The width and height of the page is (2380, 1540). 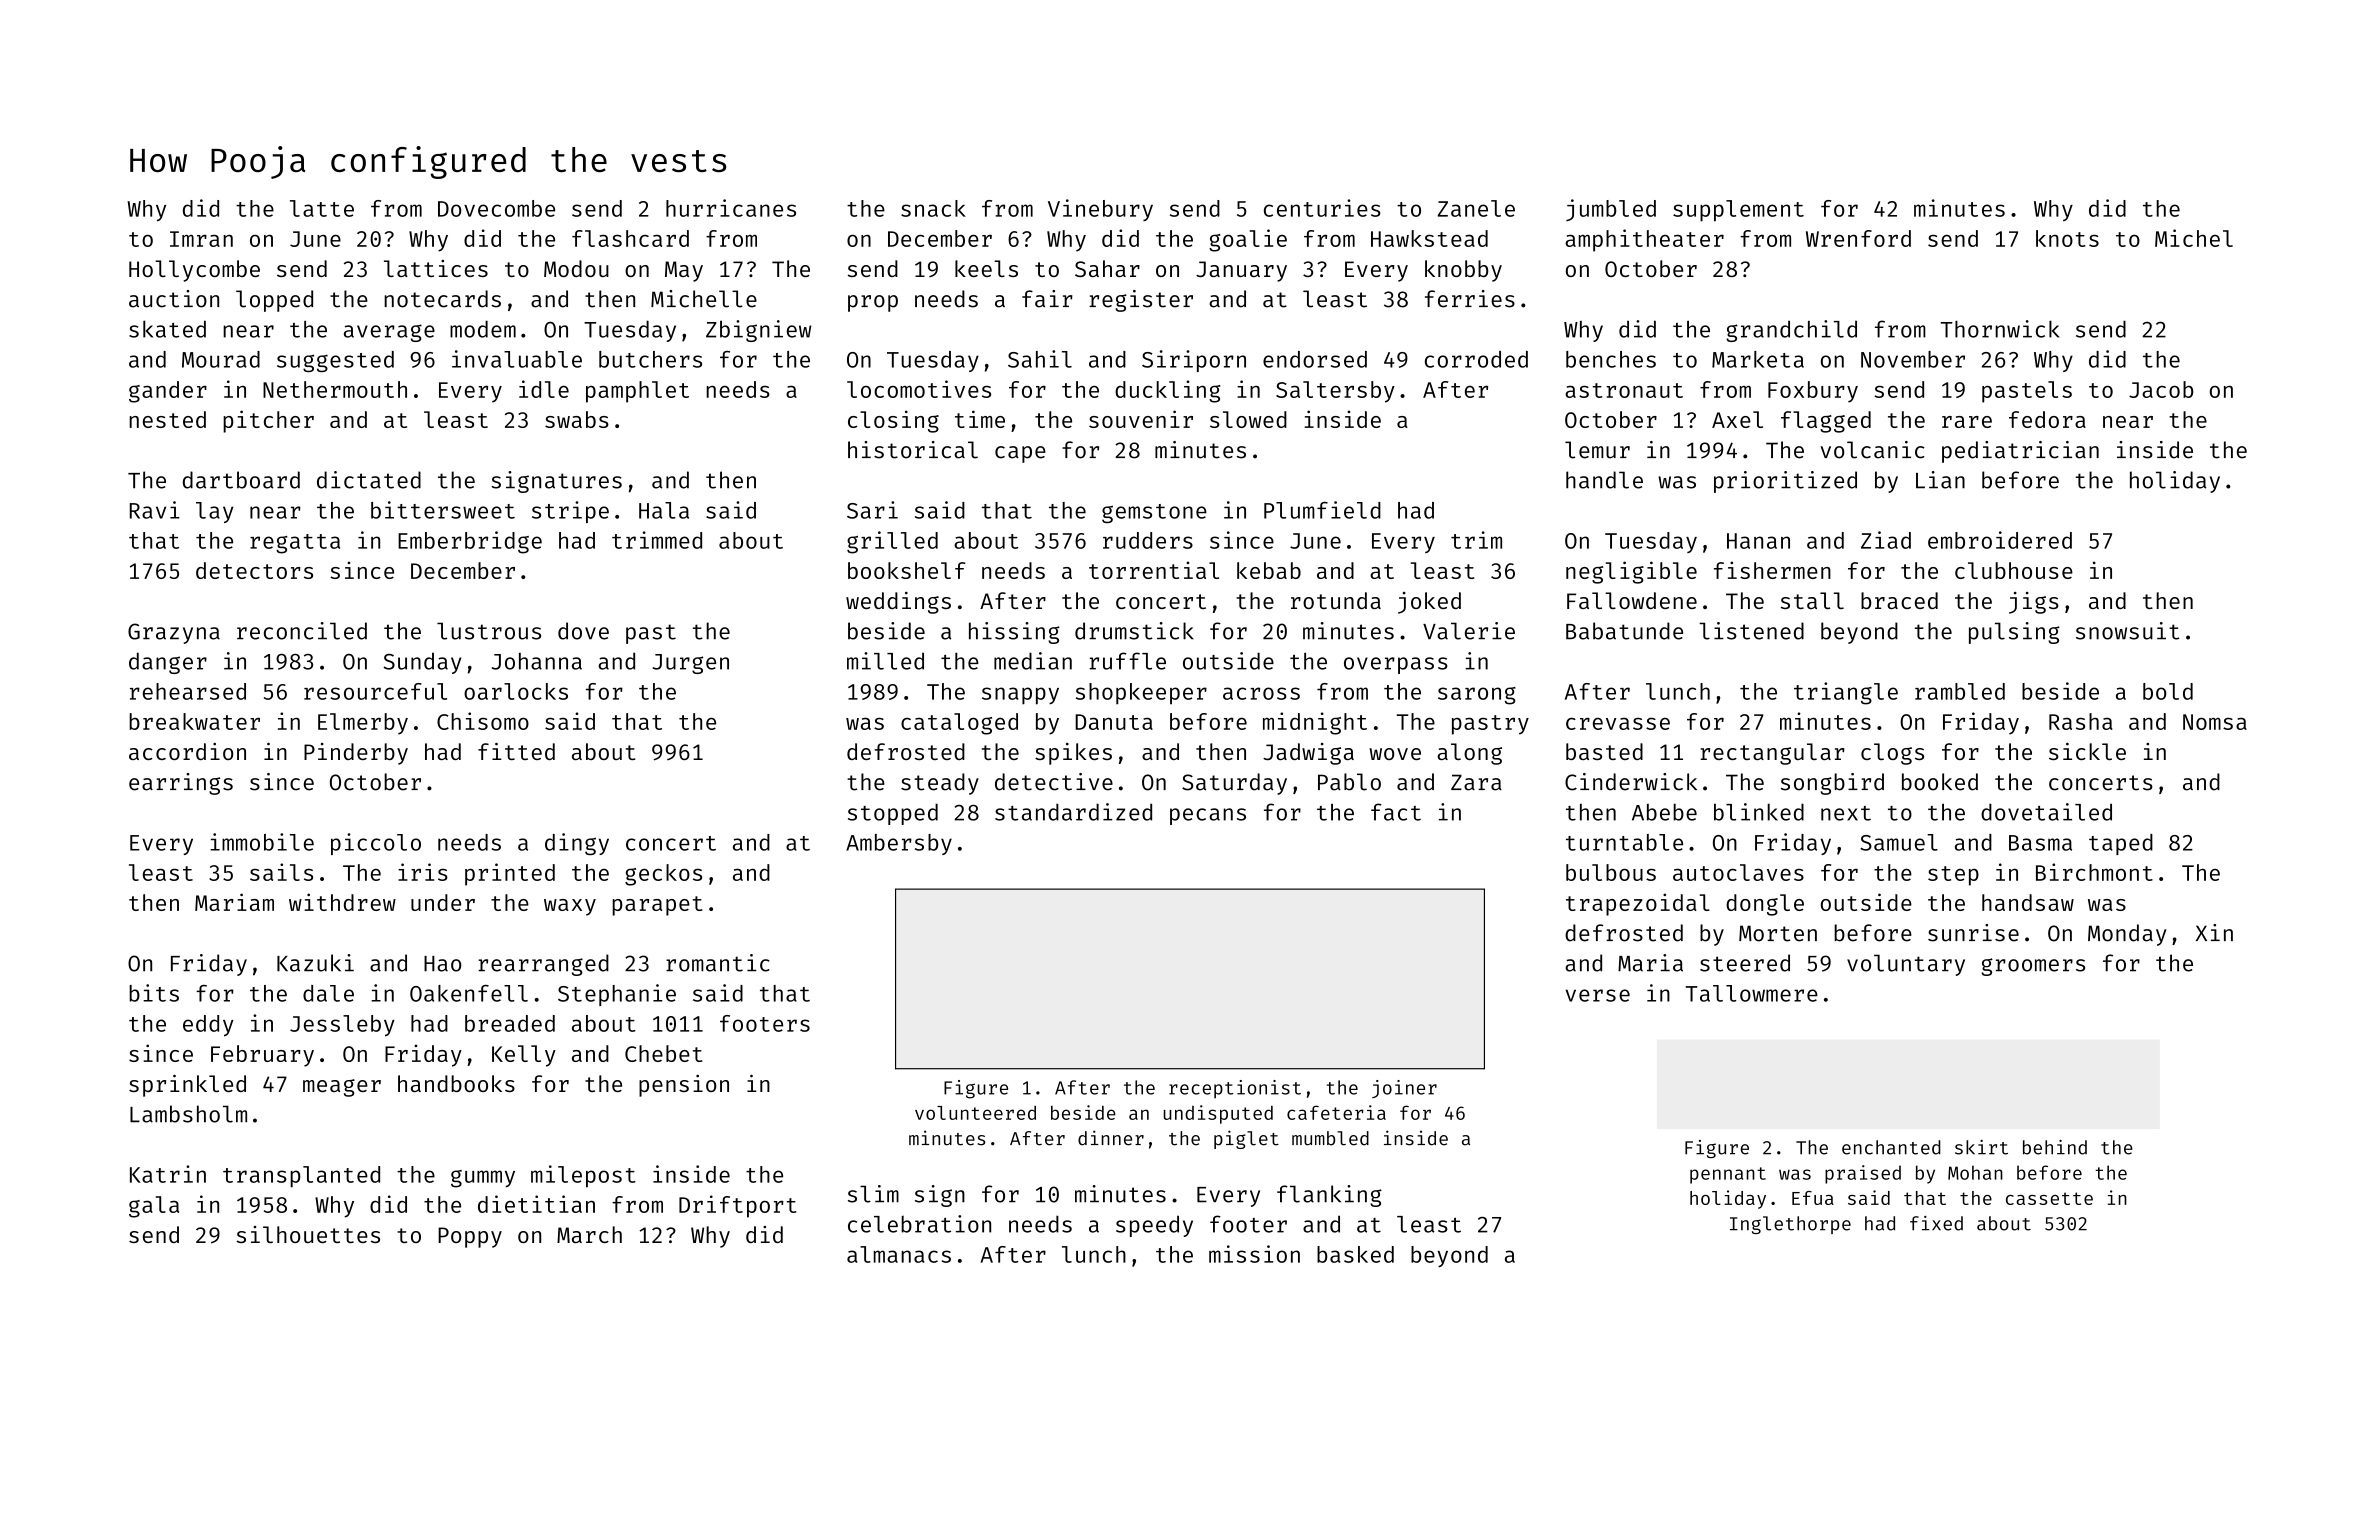 I want to click on latte, so click(x=322, y=208).
